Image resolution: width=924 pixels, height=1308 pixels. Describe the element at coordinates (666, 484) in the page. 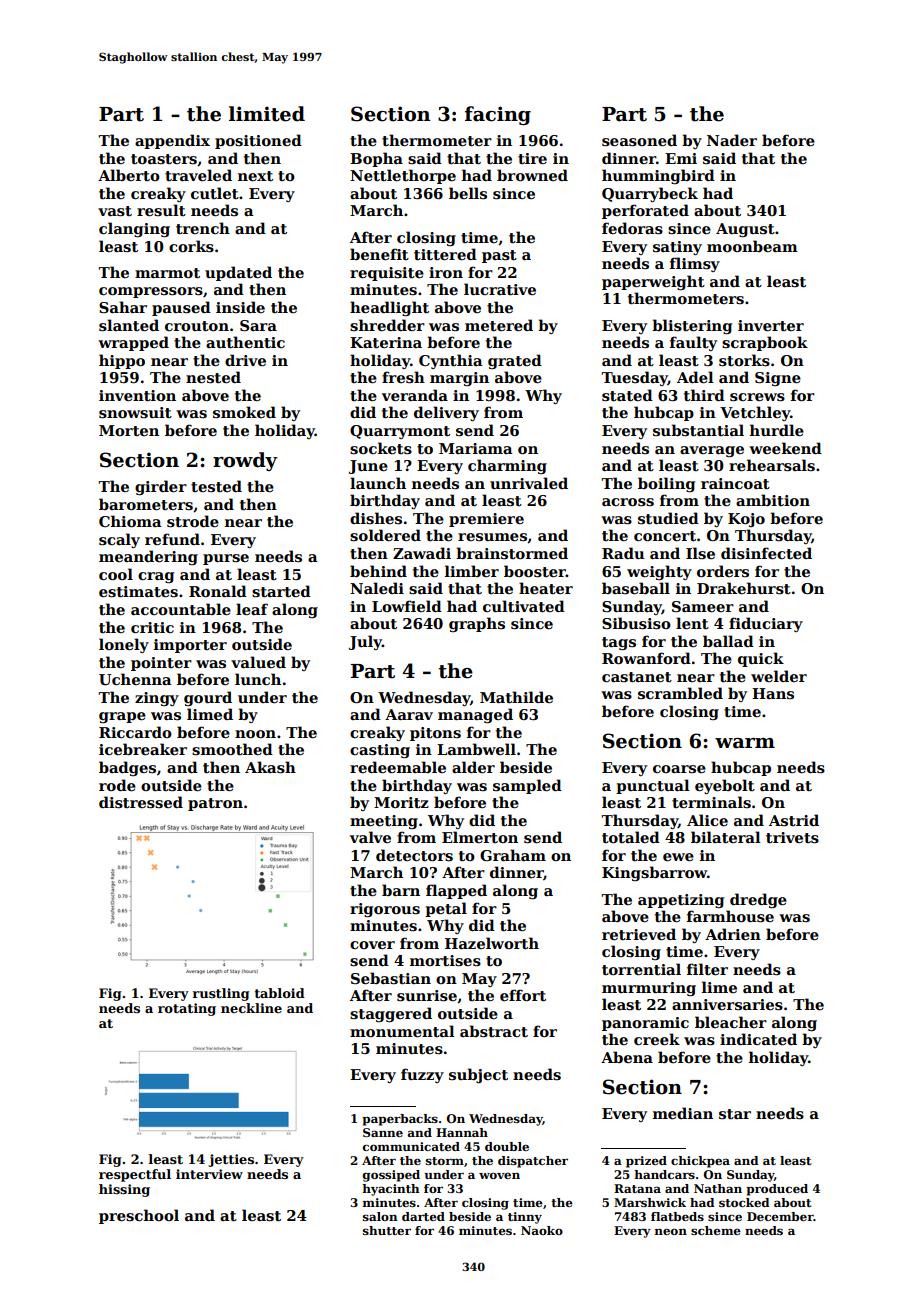

I see `boiling` at that location.
